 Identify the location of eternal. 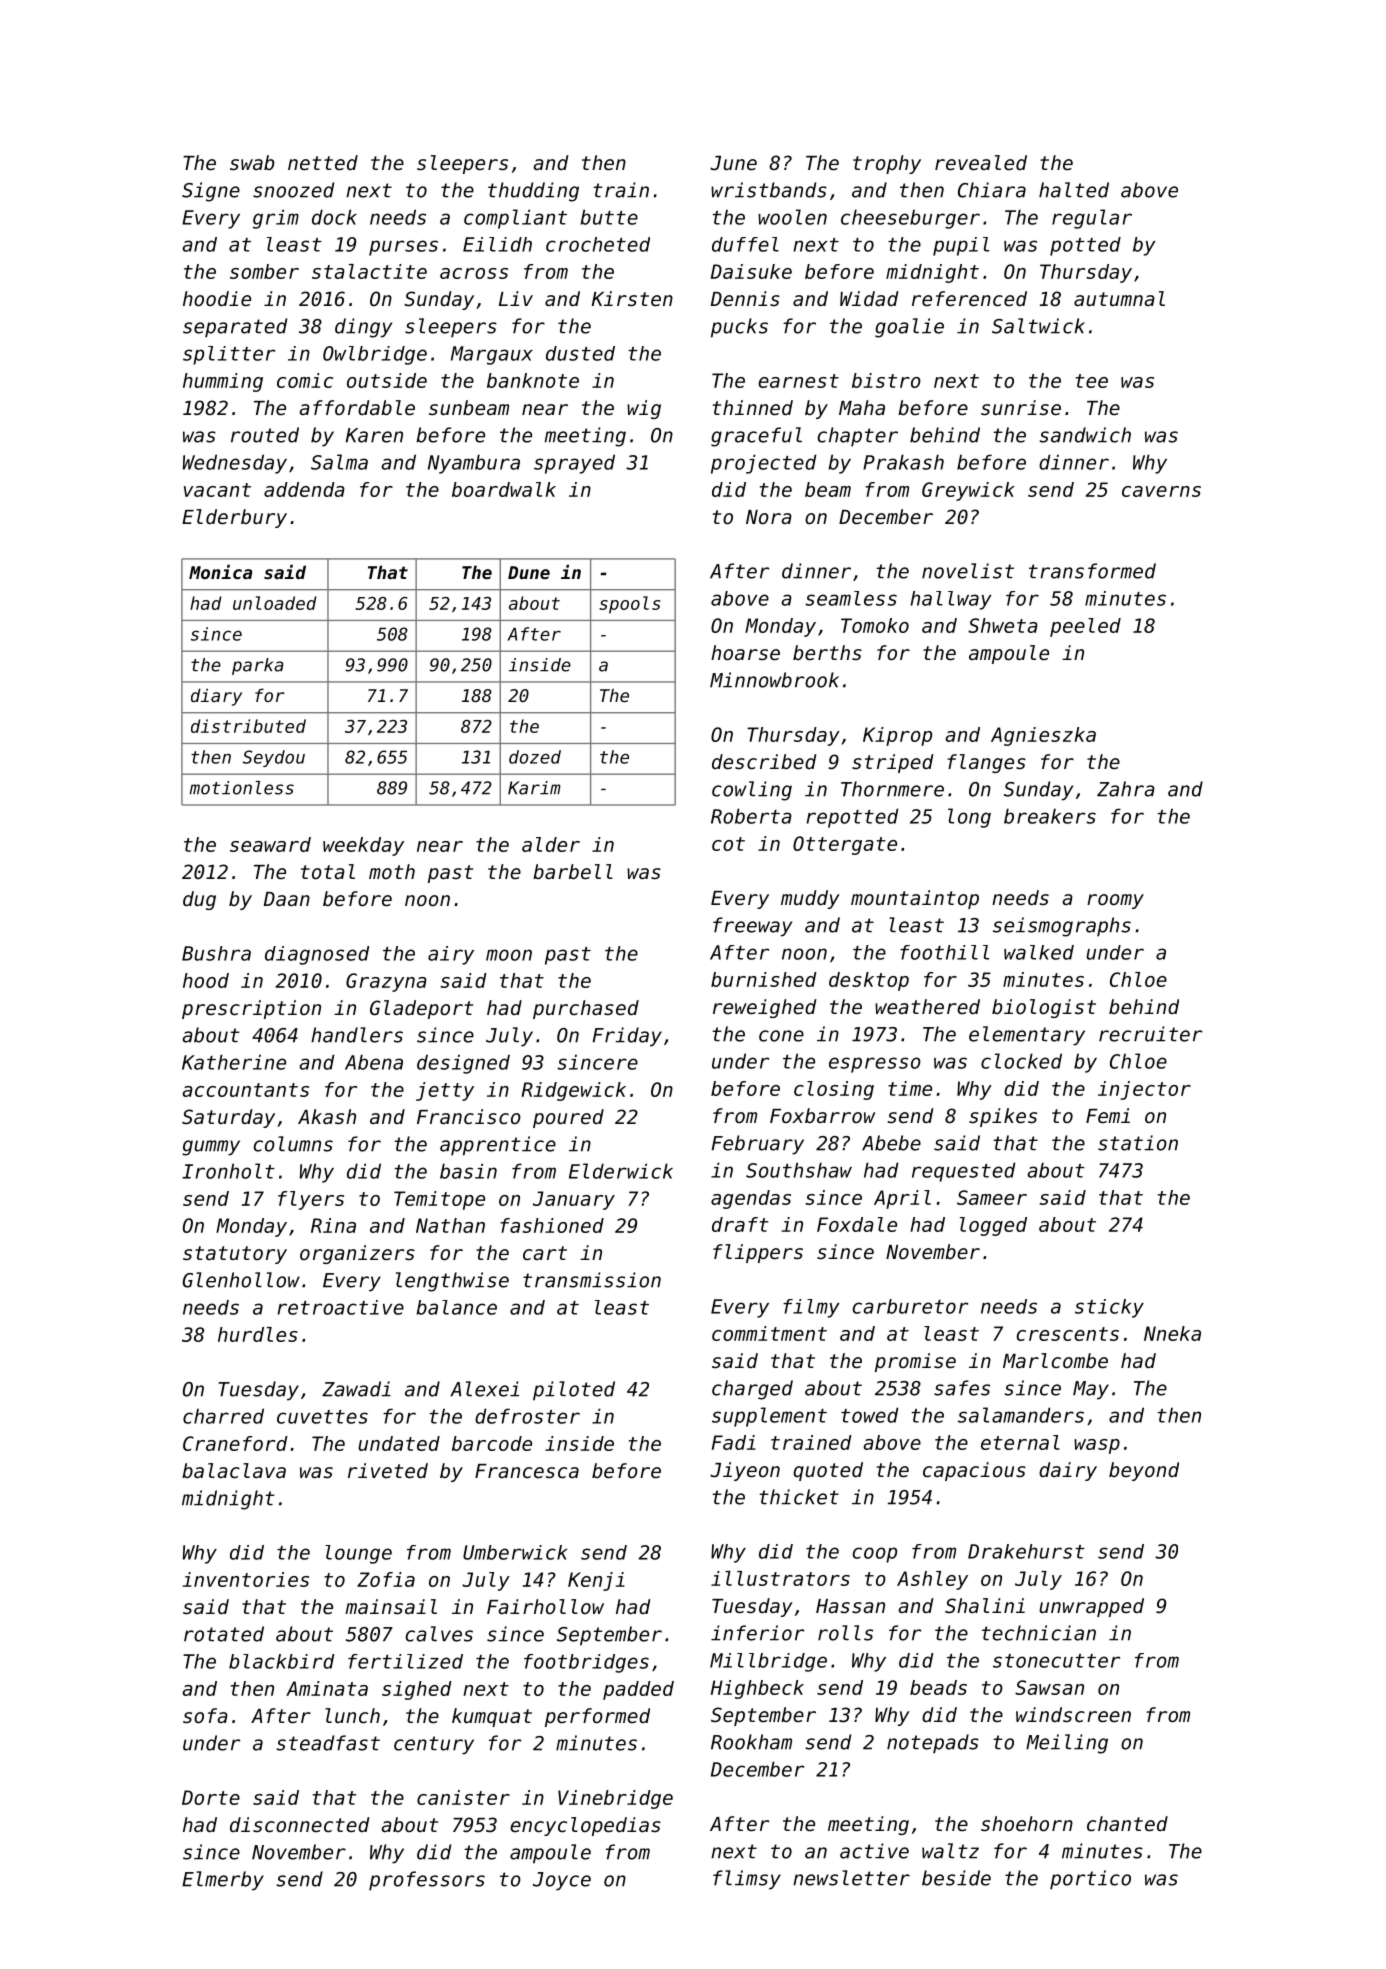
(1020, 1442).
